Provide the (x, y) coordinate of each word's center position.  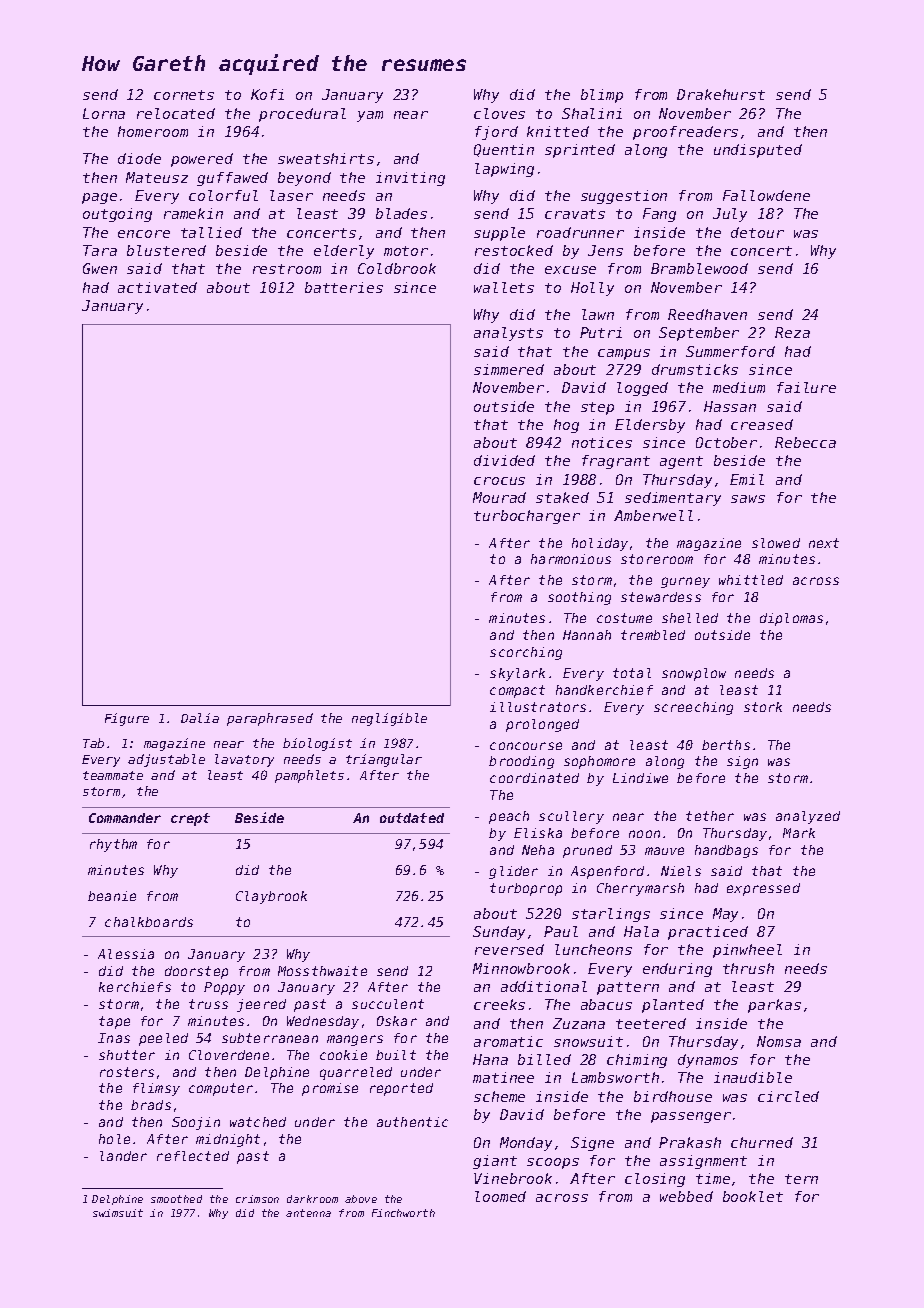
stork (763, 707)
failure (806, 387)
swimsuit (118, 1213)
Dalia (200, 718)
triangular (384, 760)
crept (190, 819)
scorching (526, 653)
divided (504, 460)
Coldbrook (397, 268)
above (361, 1199)
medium (739, 387)
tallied (211, 232)
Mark (799, 833)
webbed (686, 1196)
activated (157, 287)
